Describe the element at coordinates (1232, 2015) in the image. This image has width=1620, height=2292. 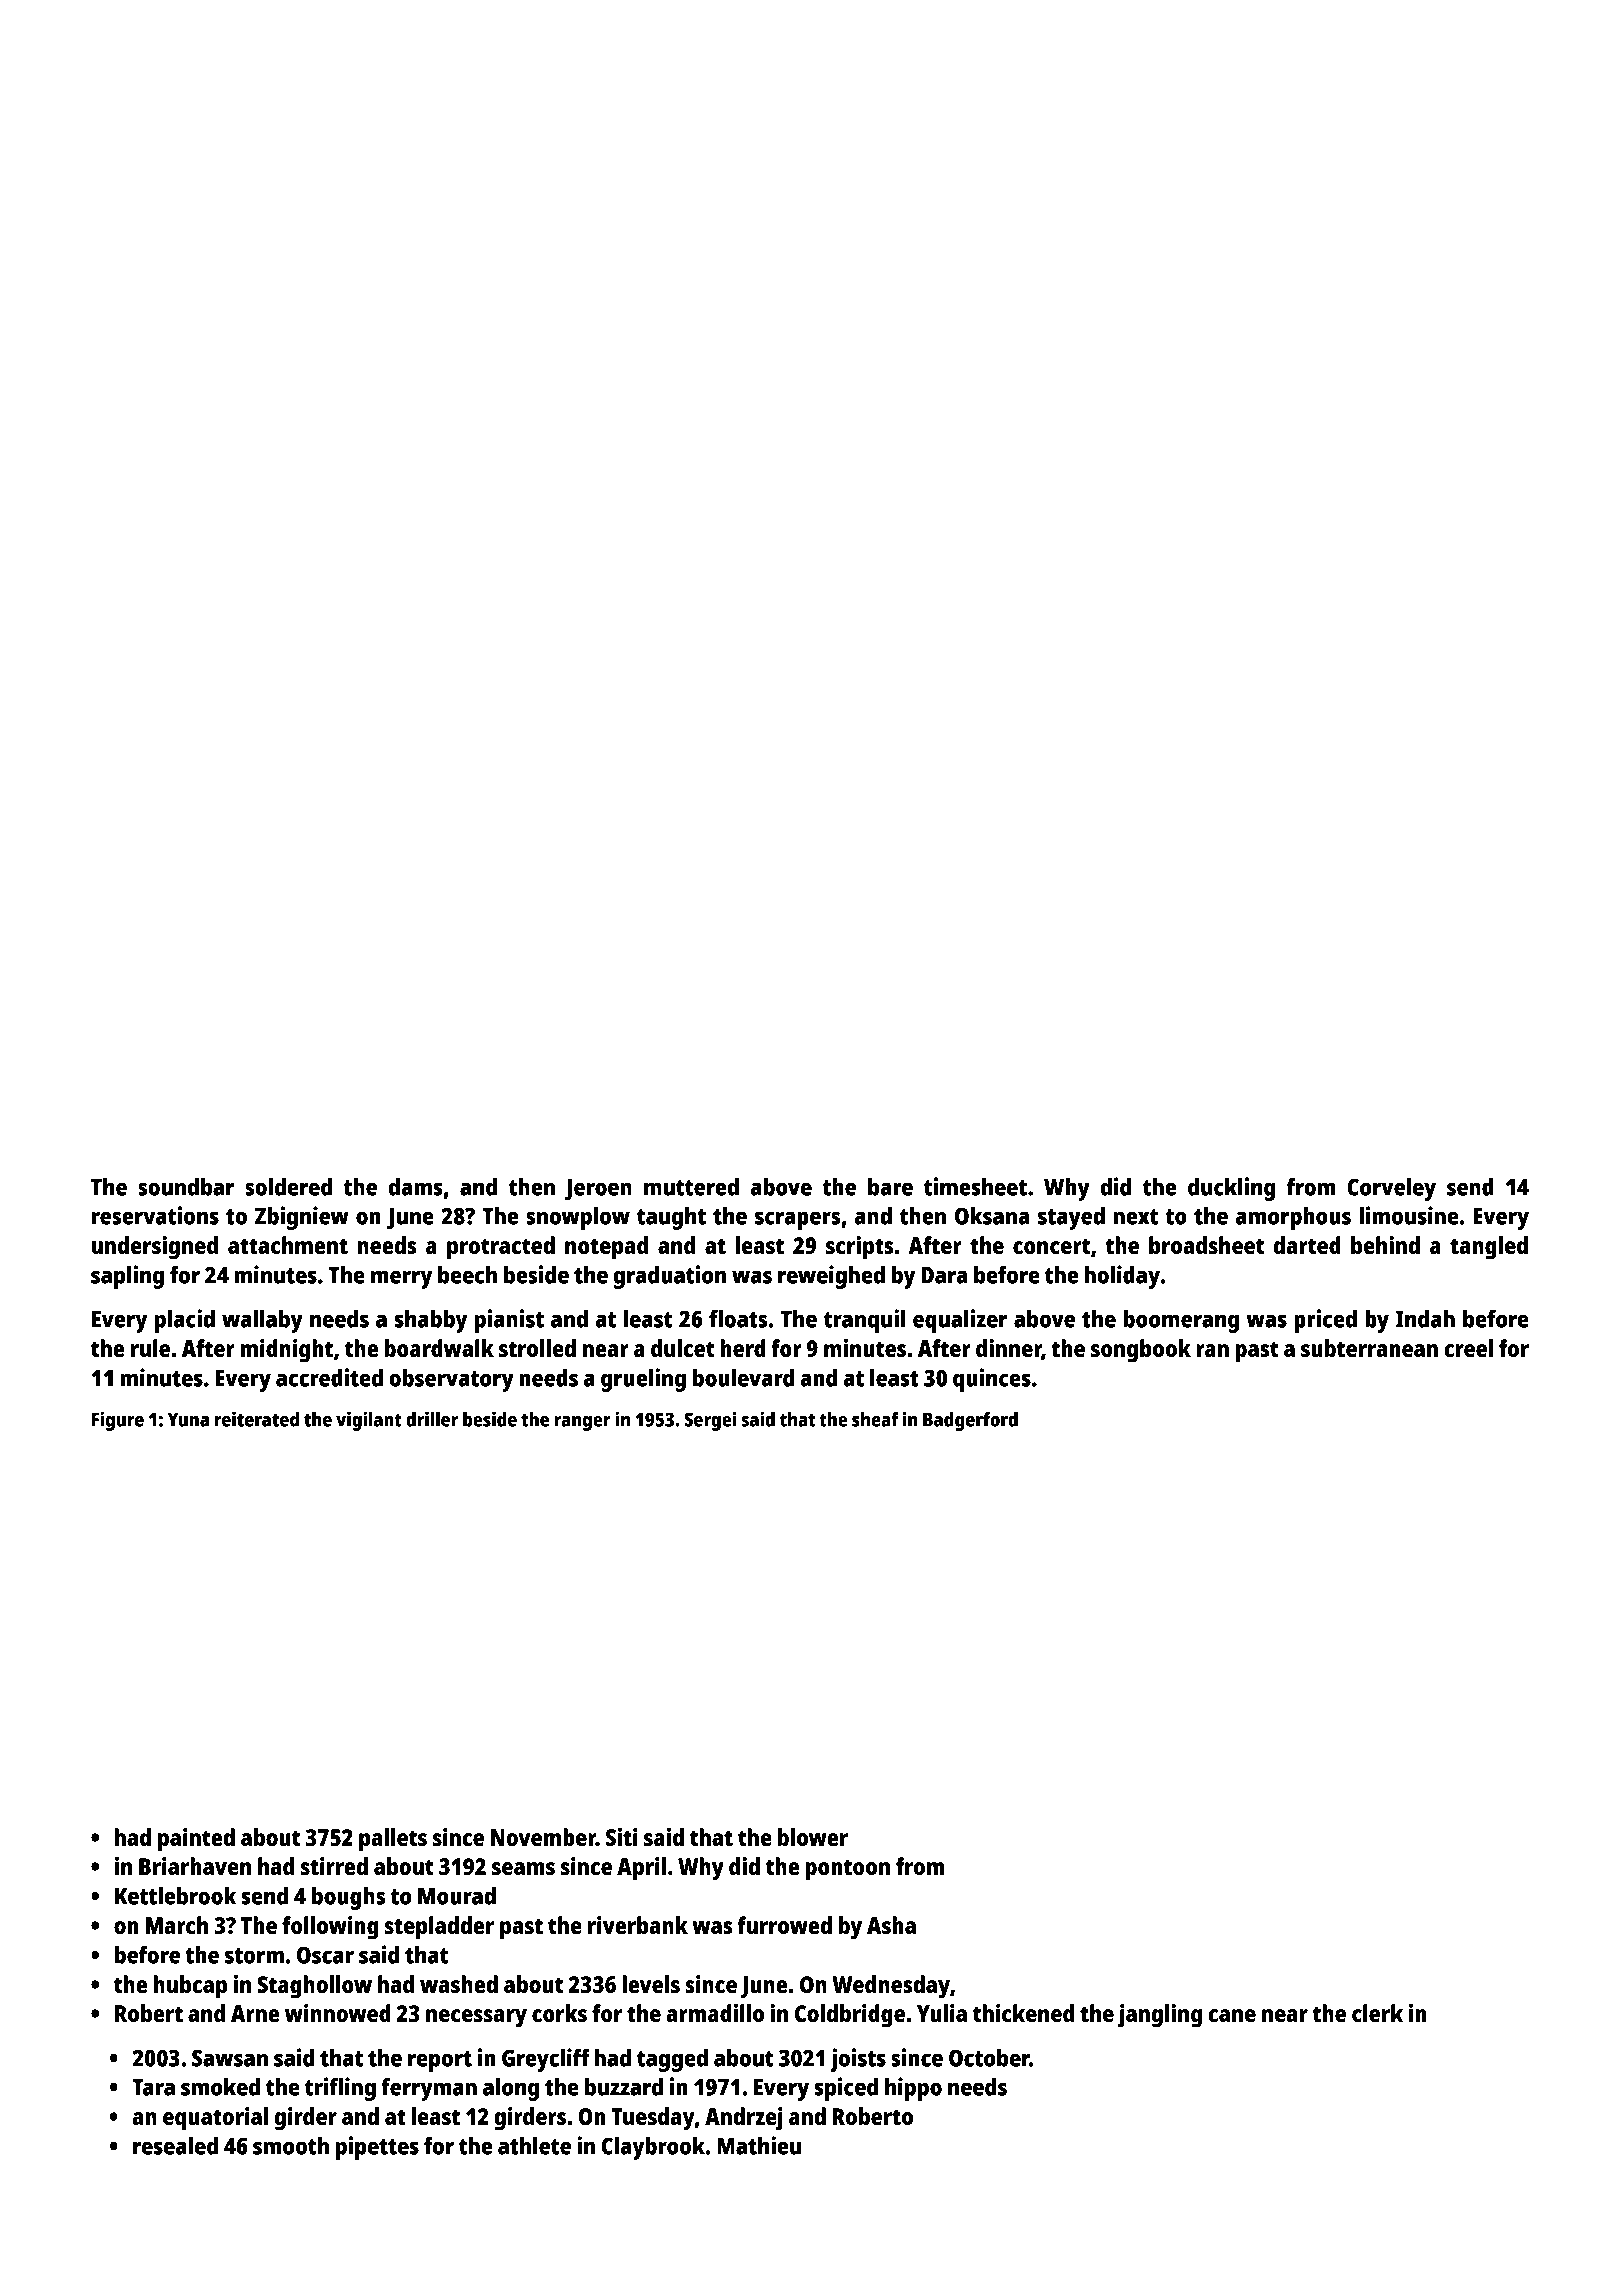
I see `cane` at that location.
